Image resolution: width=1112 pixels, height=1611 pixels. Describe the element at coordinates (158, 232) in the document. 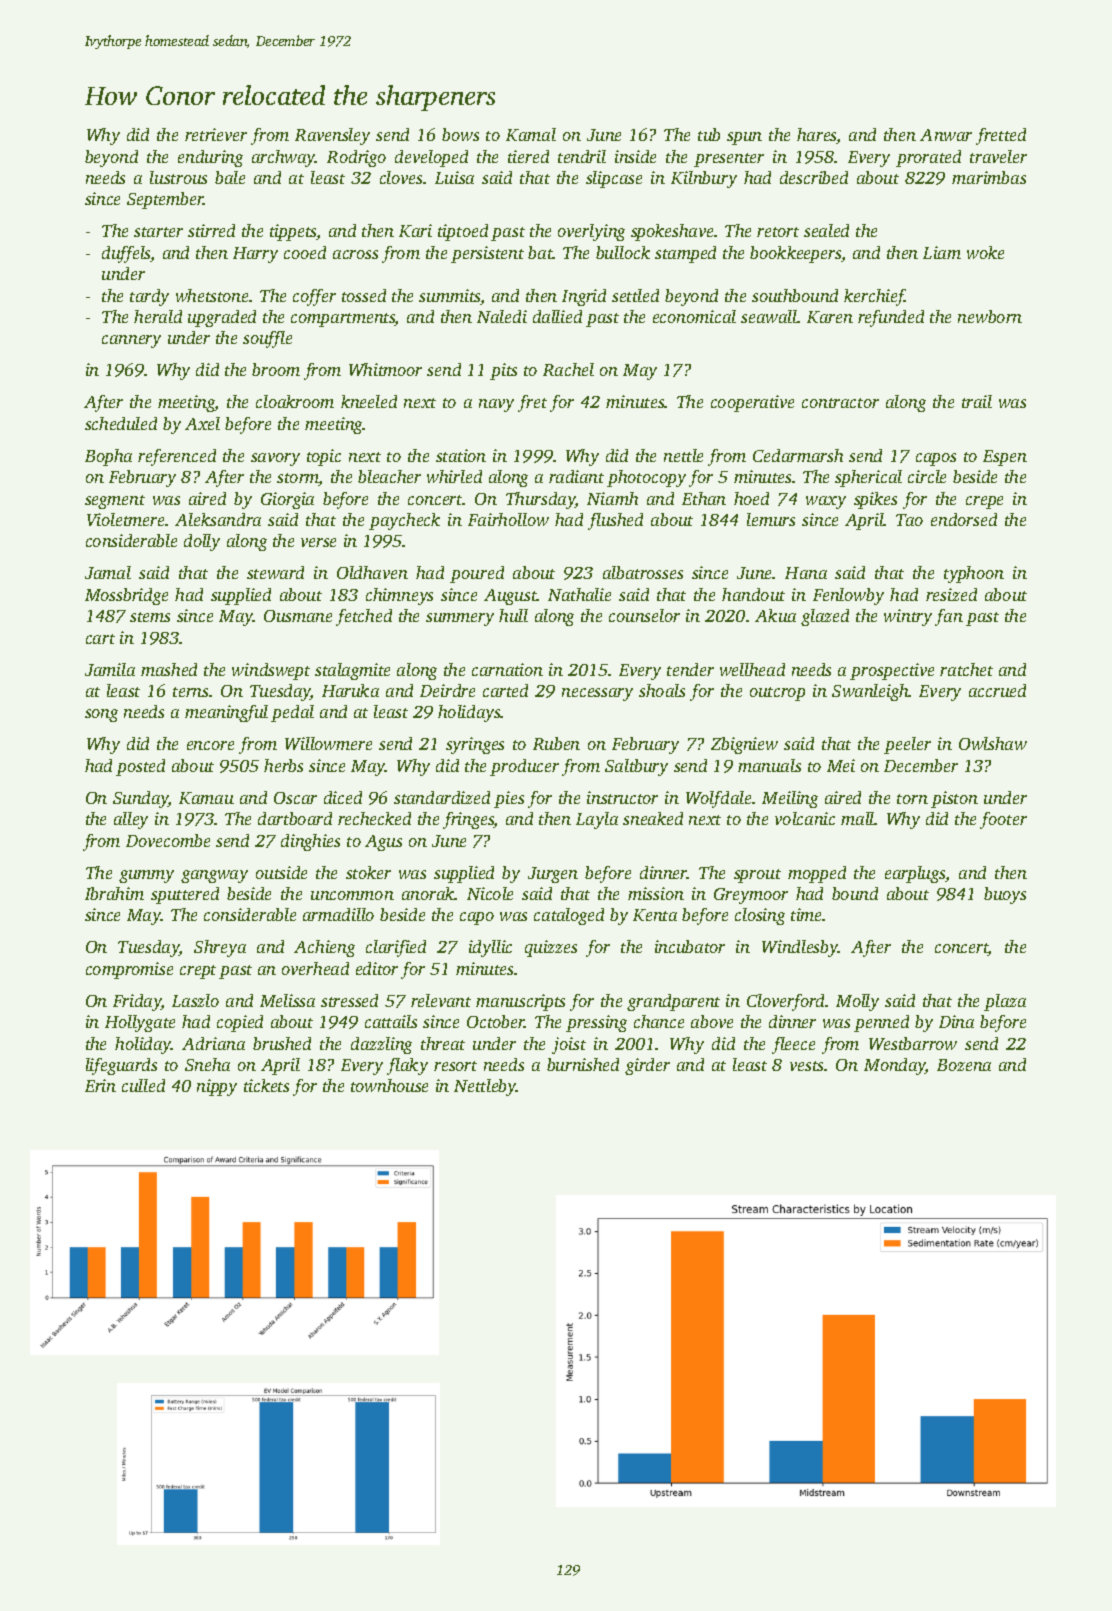

I see `starter` at that location.
